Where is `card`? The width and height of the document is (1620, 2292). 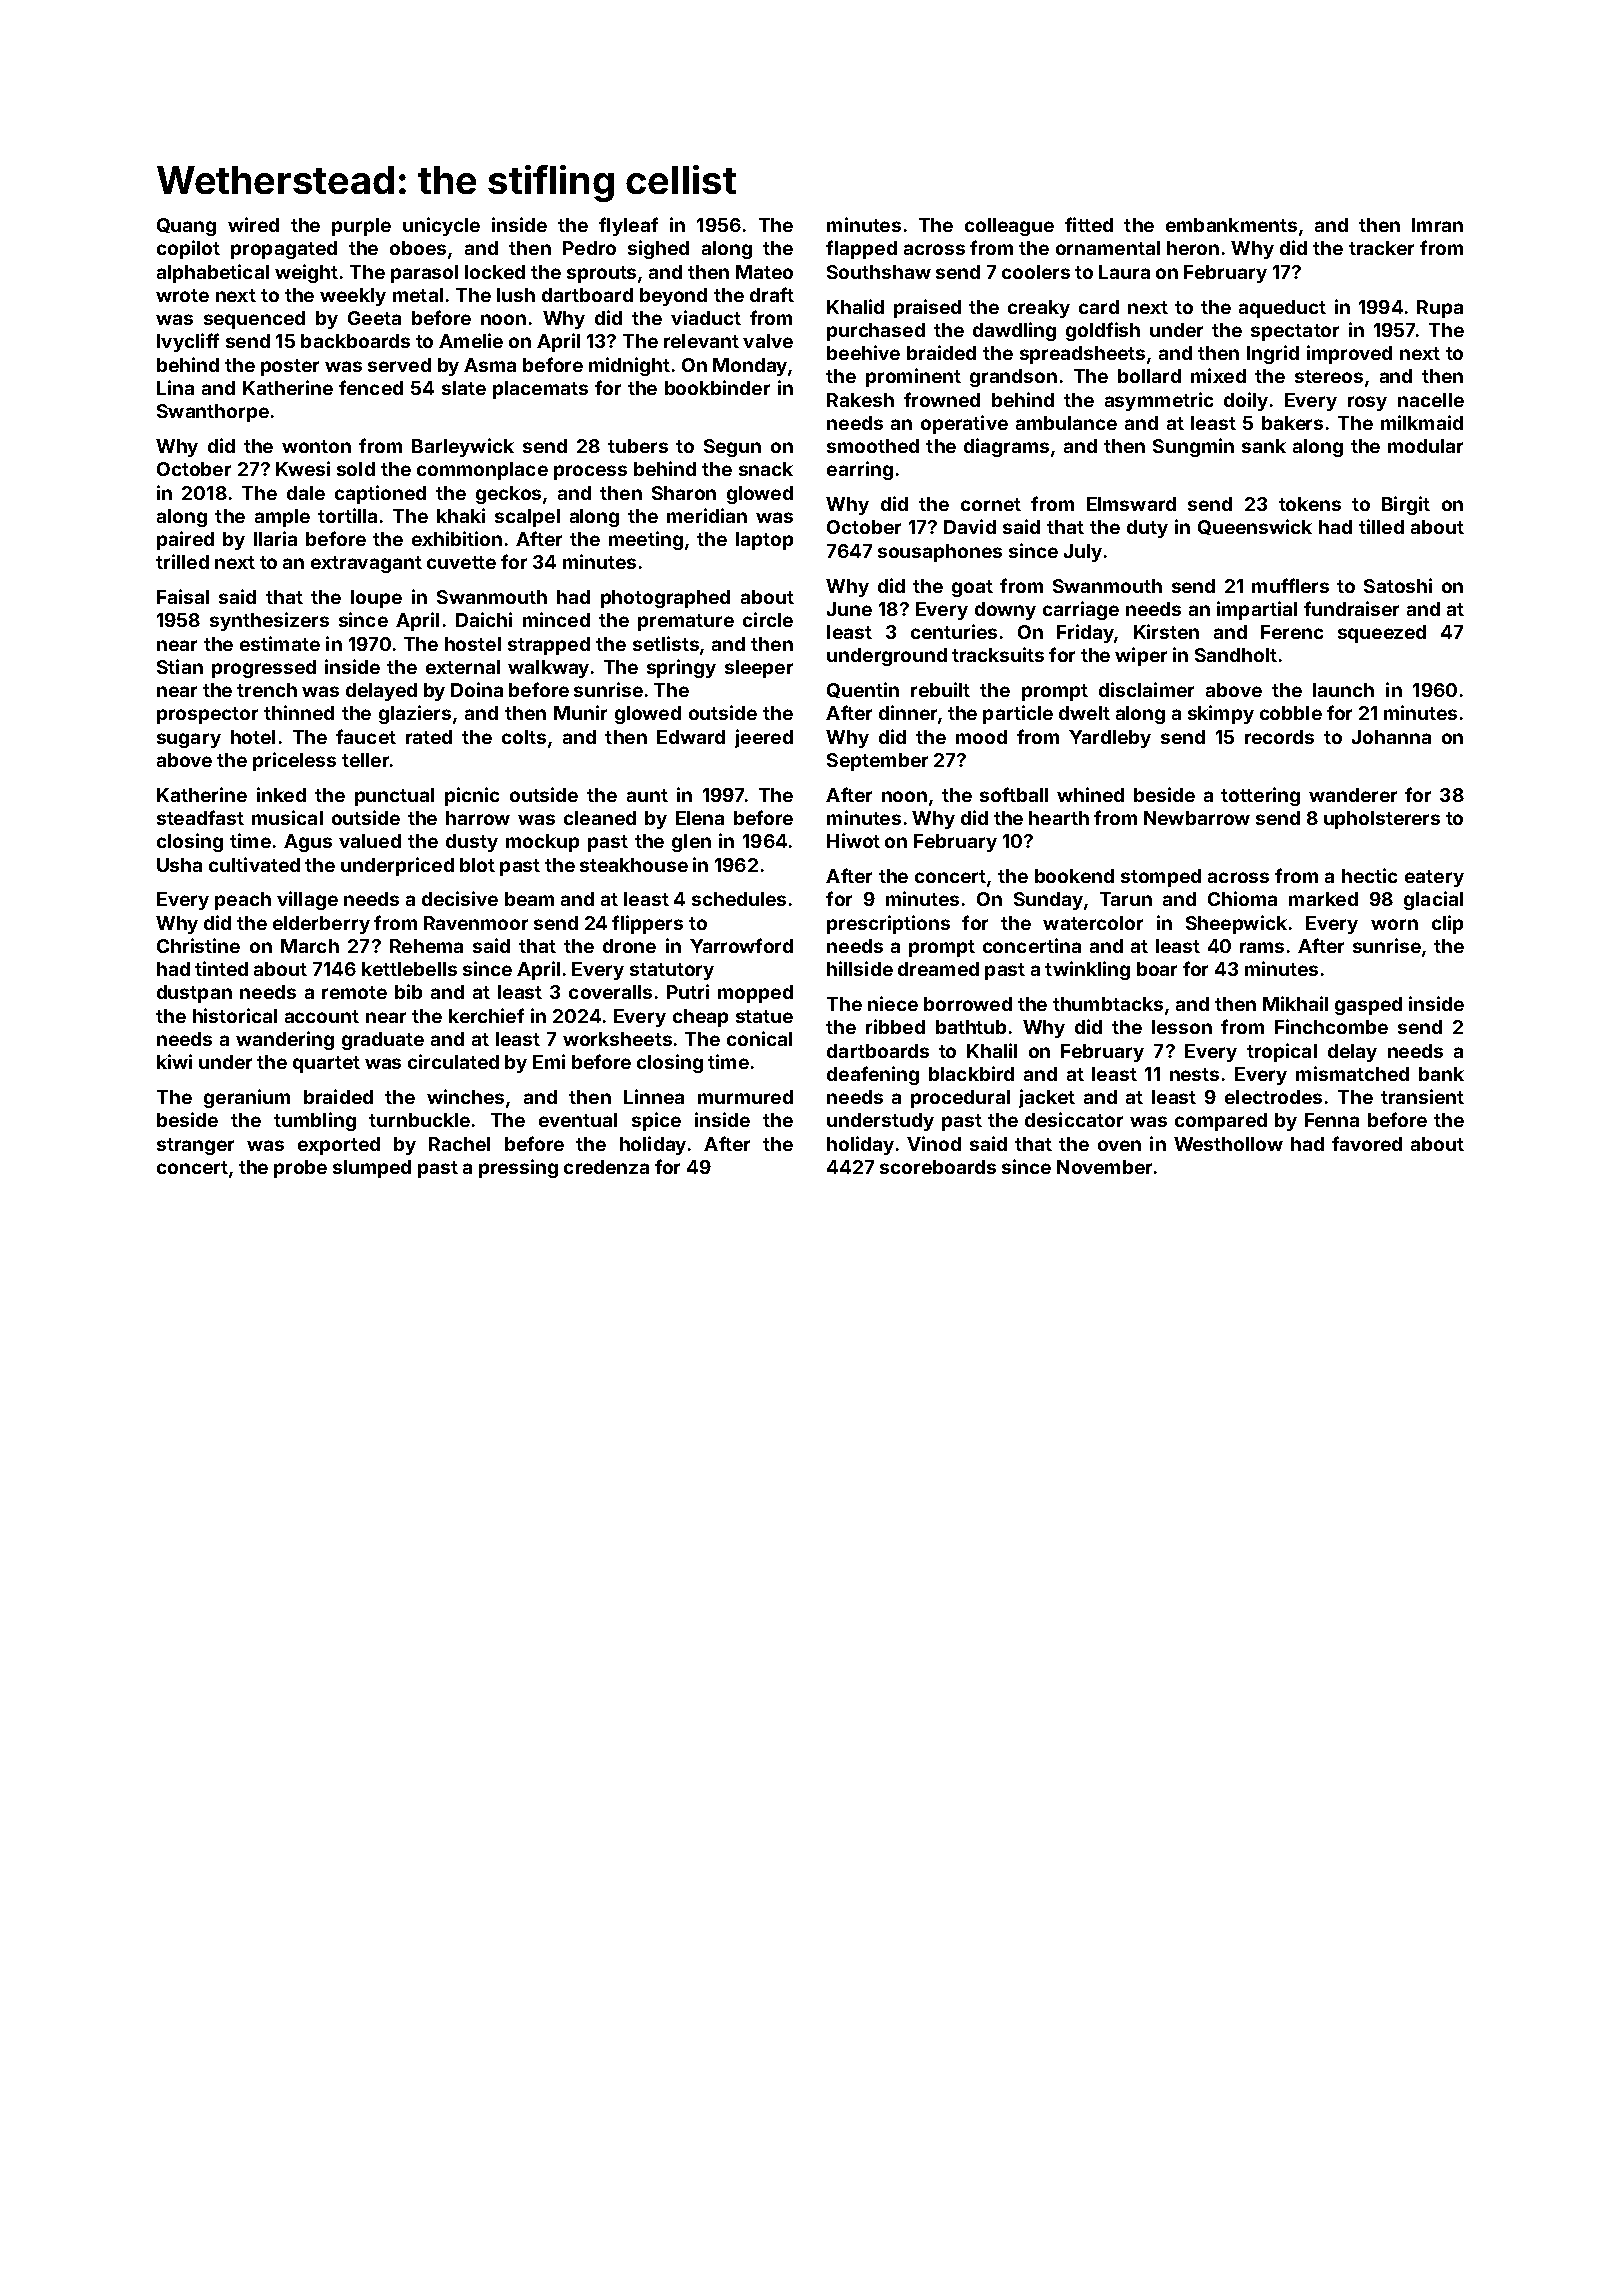 card is located at coordinates (1099, 307).
